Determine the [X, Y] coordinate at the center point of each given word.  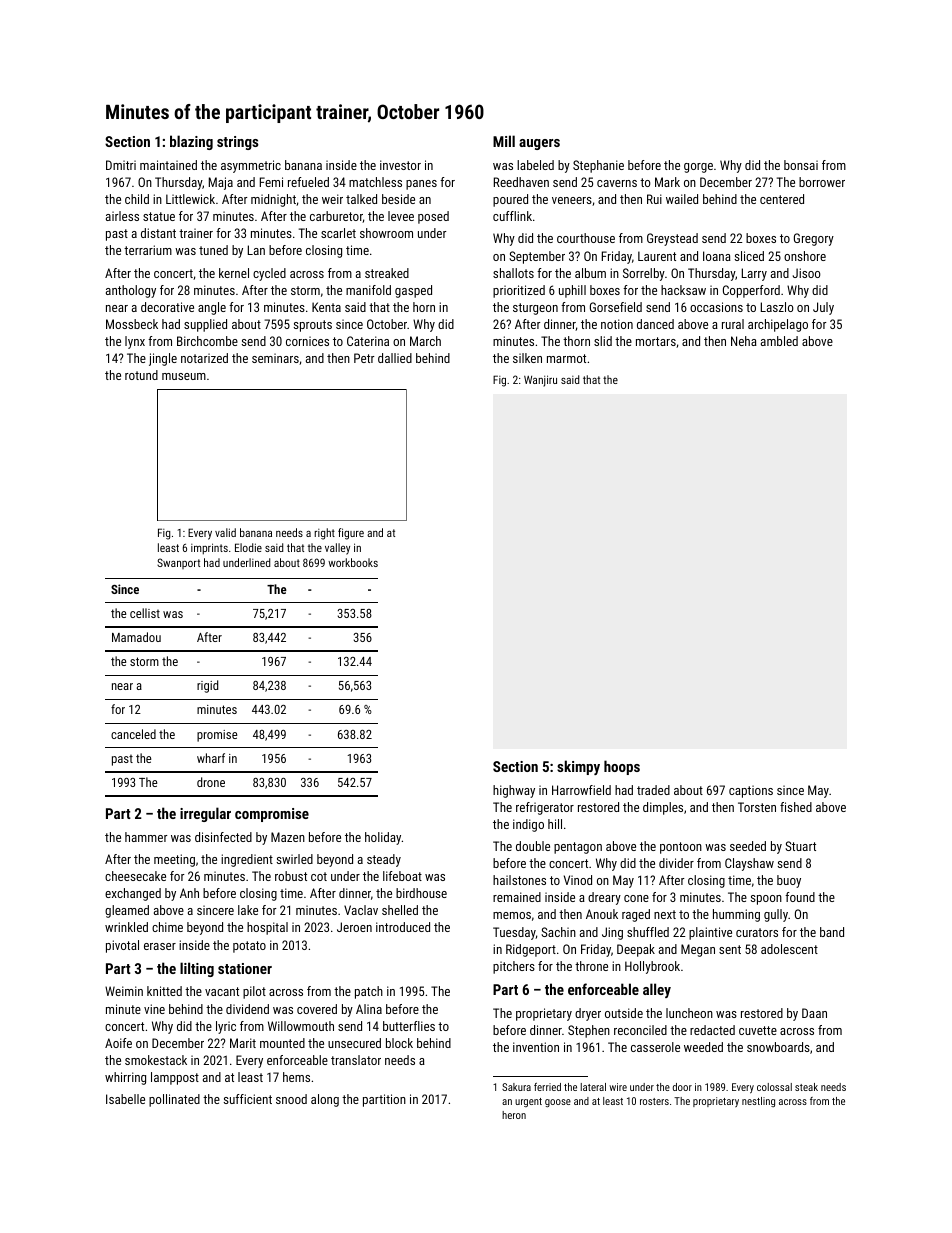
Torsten [757, 807]
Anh [189, 893]
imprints [209, 549]
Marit [243, 1043]
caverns [617, 183]
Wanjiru [540, 381]
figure [351, 534]
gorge [698, 168]
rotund [141, 375]
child [137, 199]
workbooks [353, 562]
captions [751, 791]
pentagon [578, 848]
